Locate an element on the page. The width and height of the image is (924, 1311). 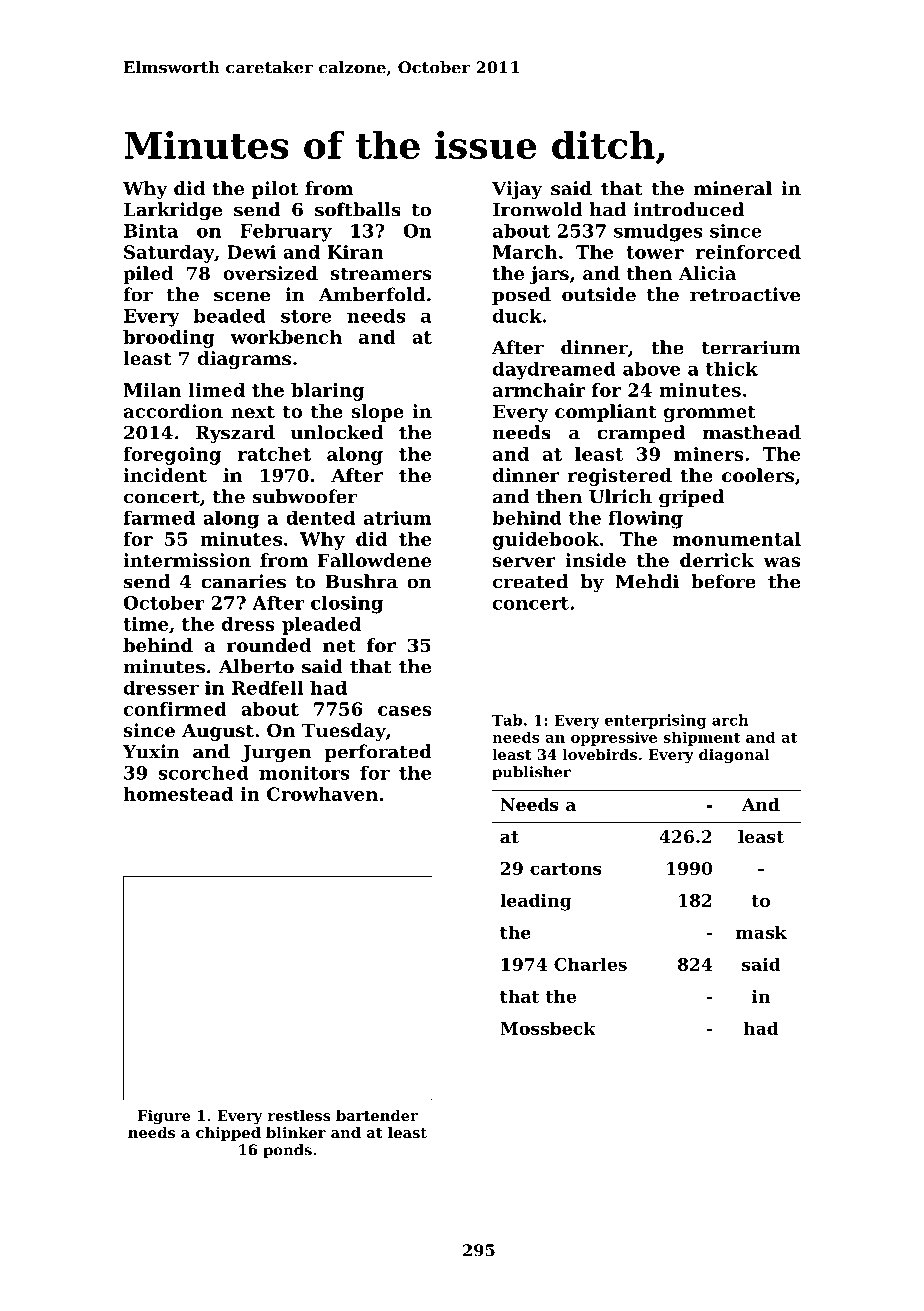
Crowhaven is located at coordinates (322, 794).
